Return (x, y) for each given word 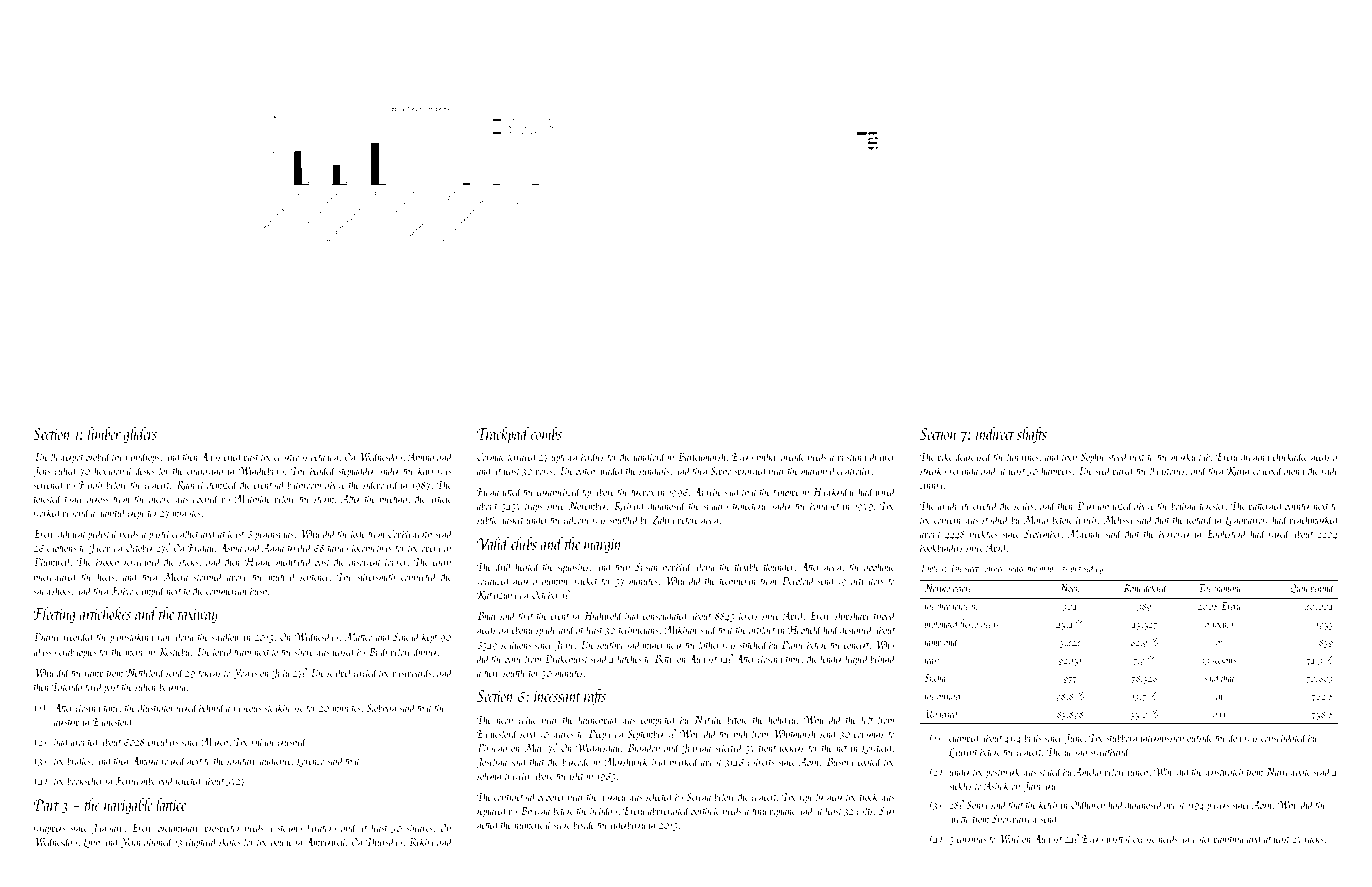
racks (1314, 838)
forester (1212, 507)
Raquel (190, 485)
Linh (91, 842)
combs (546, 433)
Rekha (421, 842)
